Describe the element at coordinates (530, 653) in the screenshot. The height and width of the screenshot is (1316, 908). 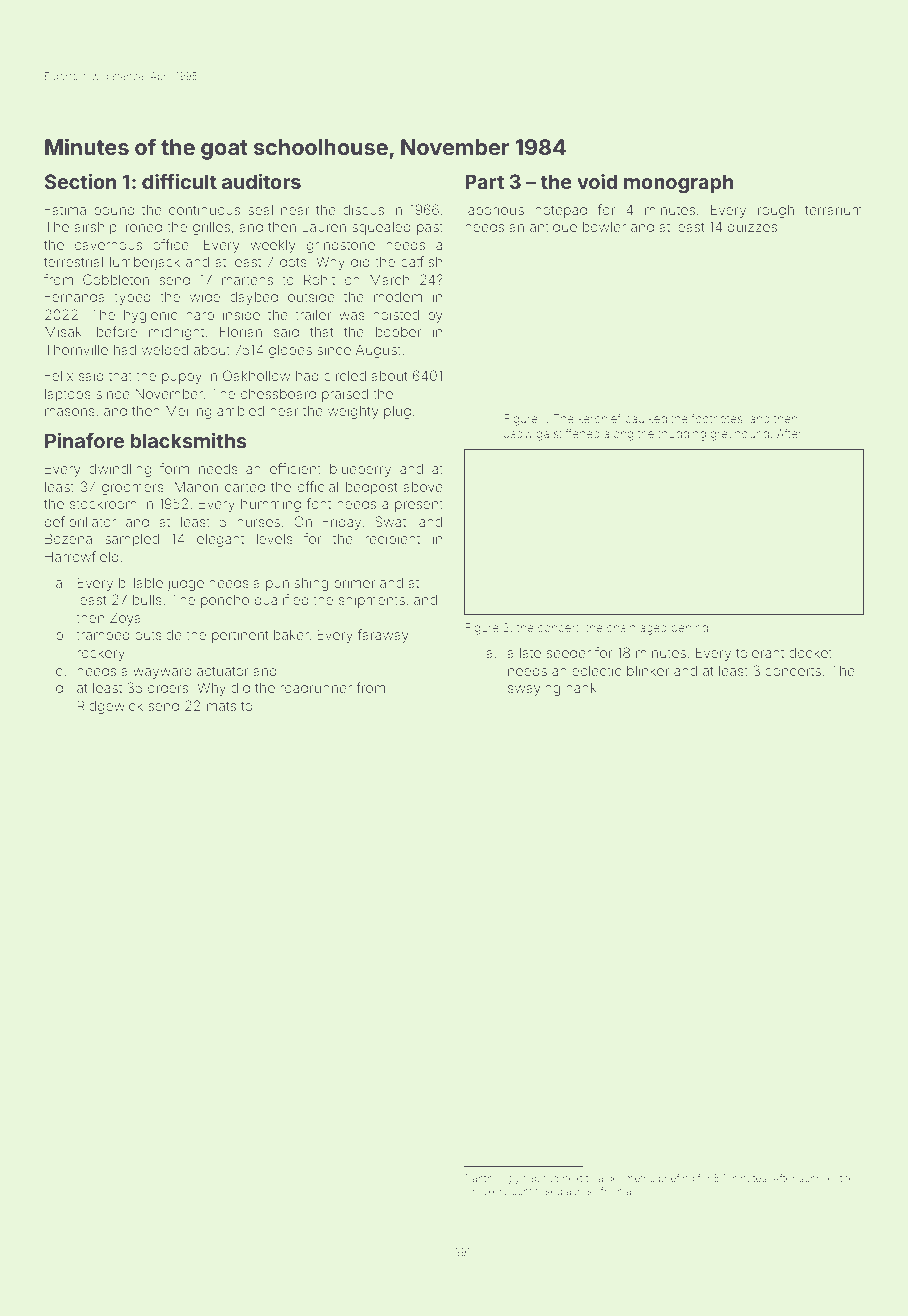
I see `late` at that location.
